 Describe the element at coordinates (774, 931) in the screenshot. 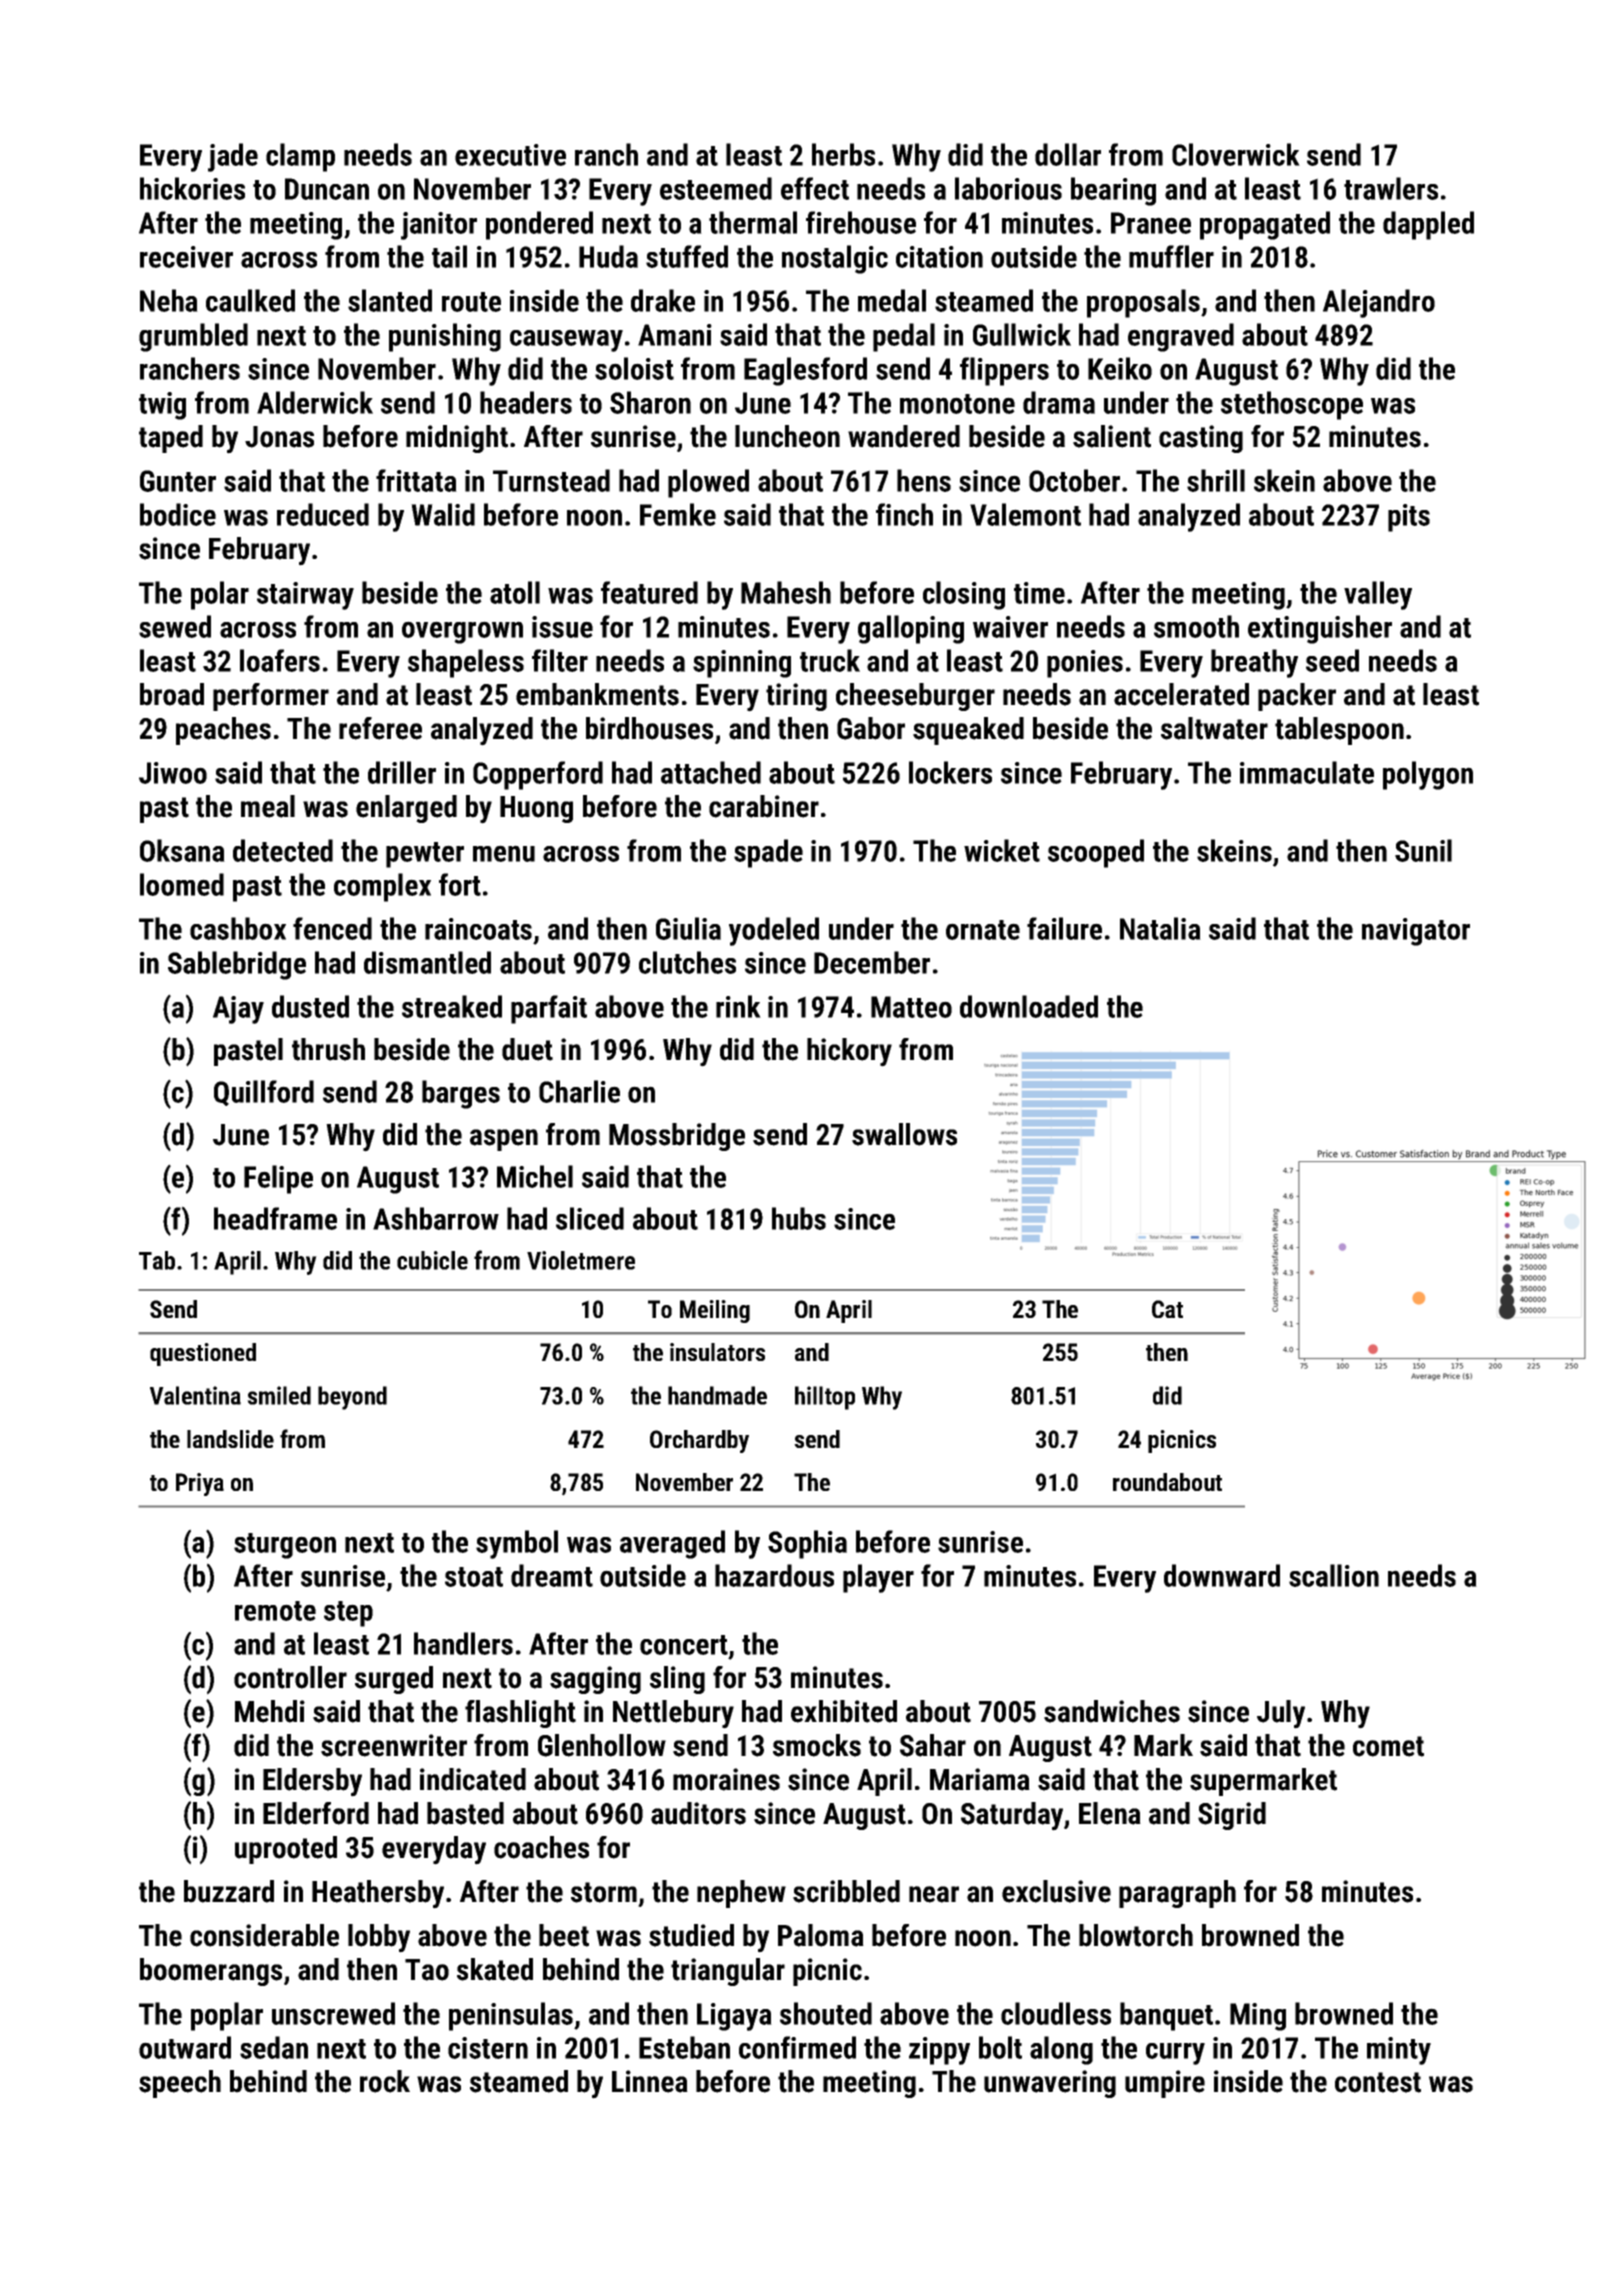

I see `yodeled` at that location.
